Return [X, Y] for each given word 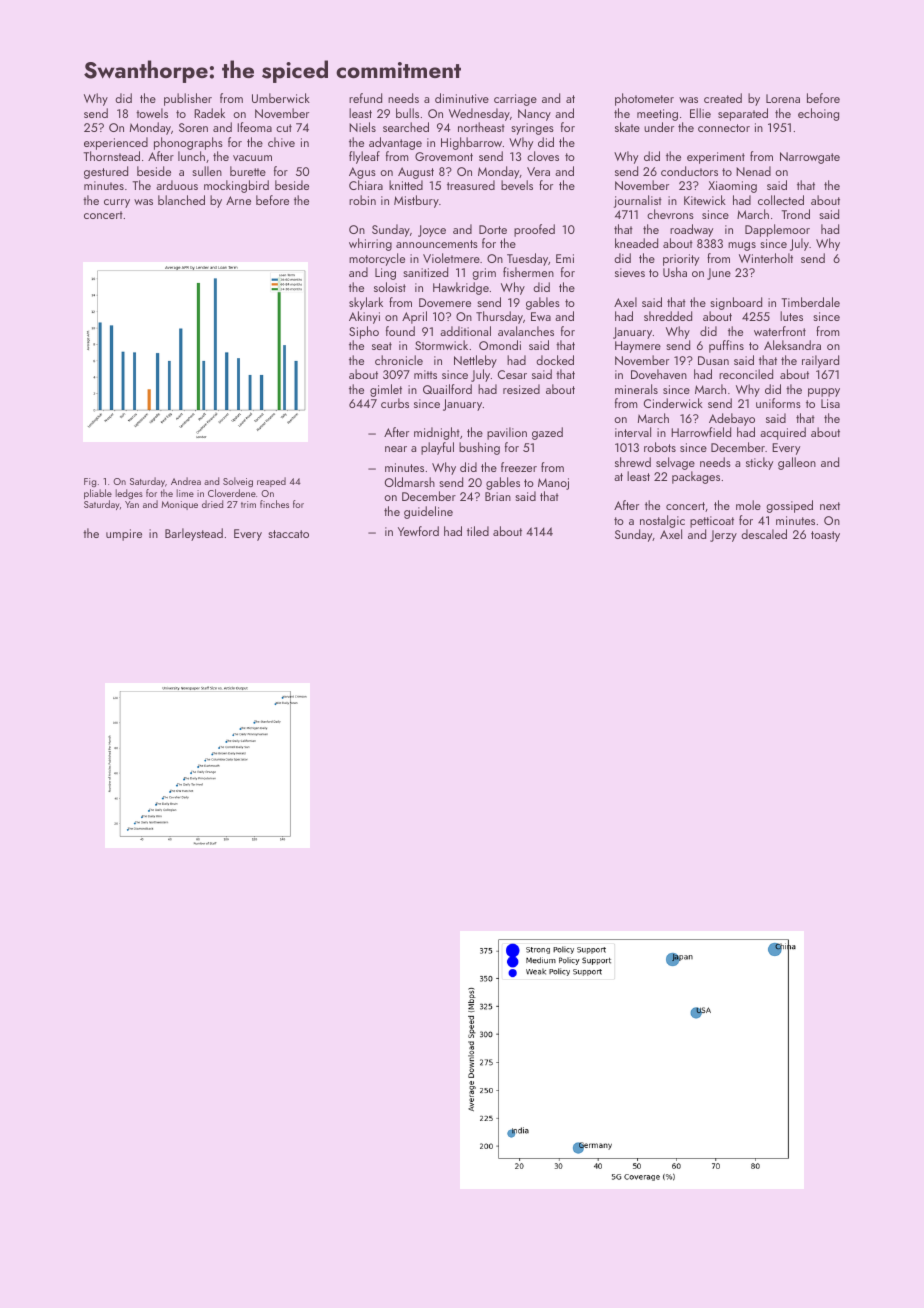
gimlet [386, 390]
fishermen [528, 272]
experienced [116, 143]
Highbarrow [471, 143]
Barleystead [194, 534]
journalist [638, 201]
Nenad [753, 171]
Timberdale [810, 302]
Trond [795, 214]
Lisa [830, 403]
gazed [547, 433]
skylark [366, 303]
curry [117, 203]
